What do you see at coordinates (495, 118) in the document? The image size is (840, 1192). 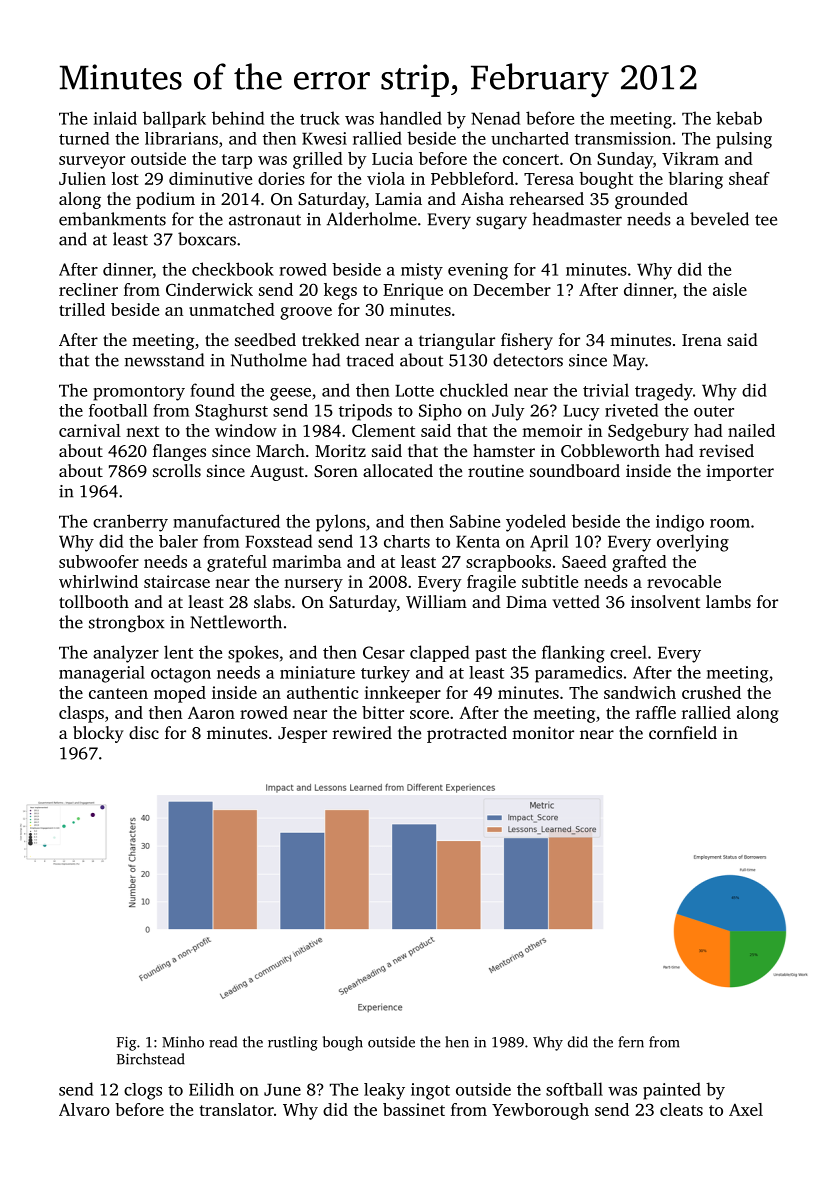 I see `Nenad` at bounding box center [495, 118].
